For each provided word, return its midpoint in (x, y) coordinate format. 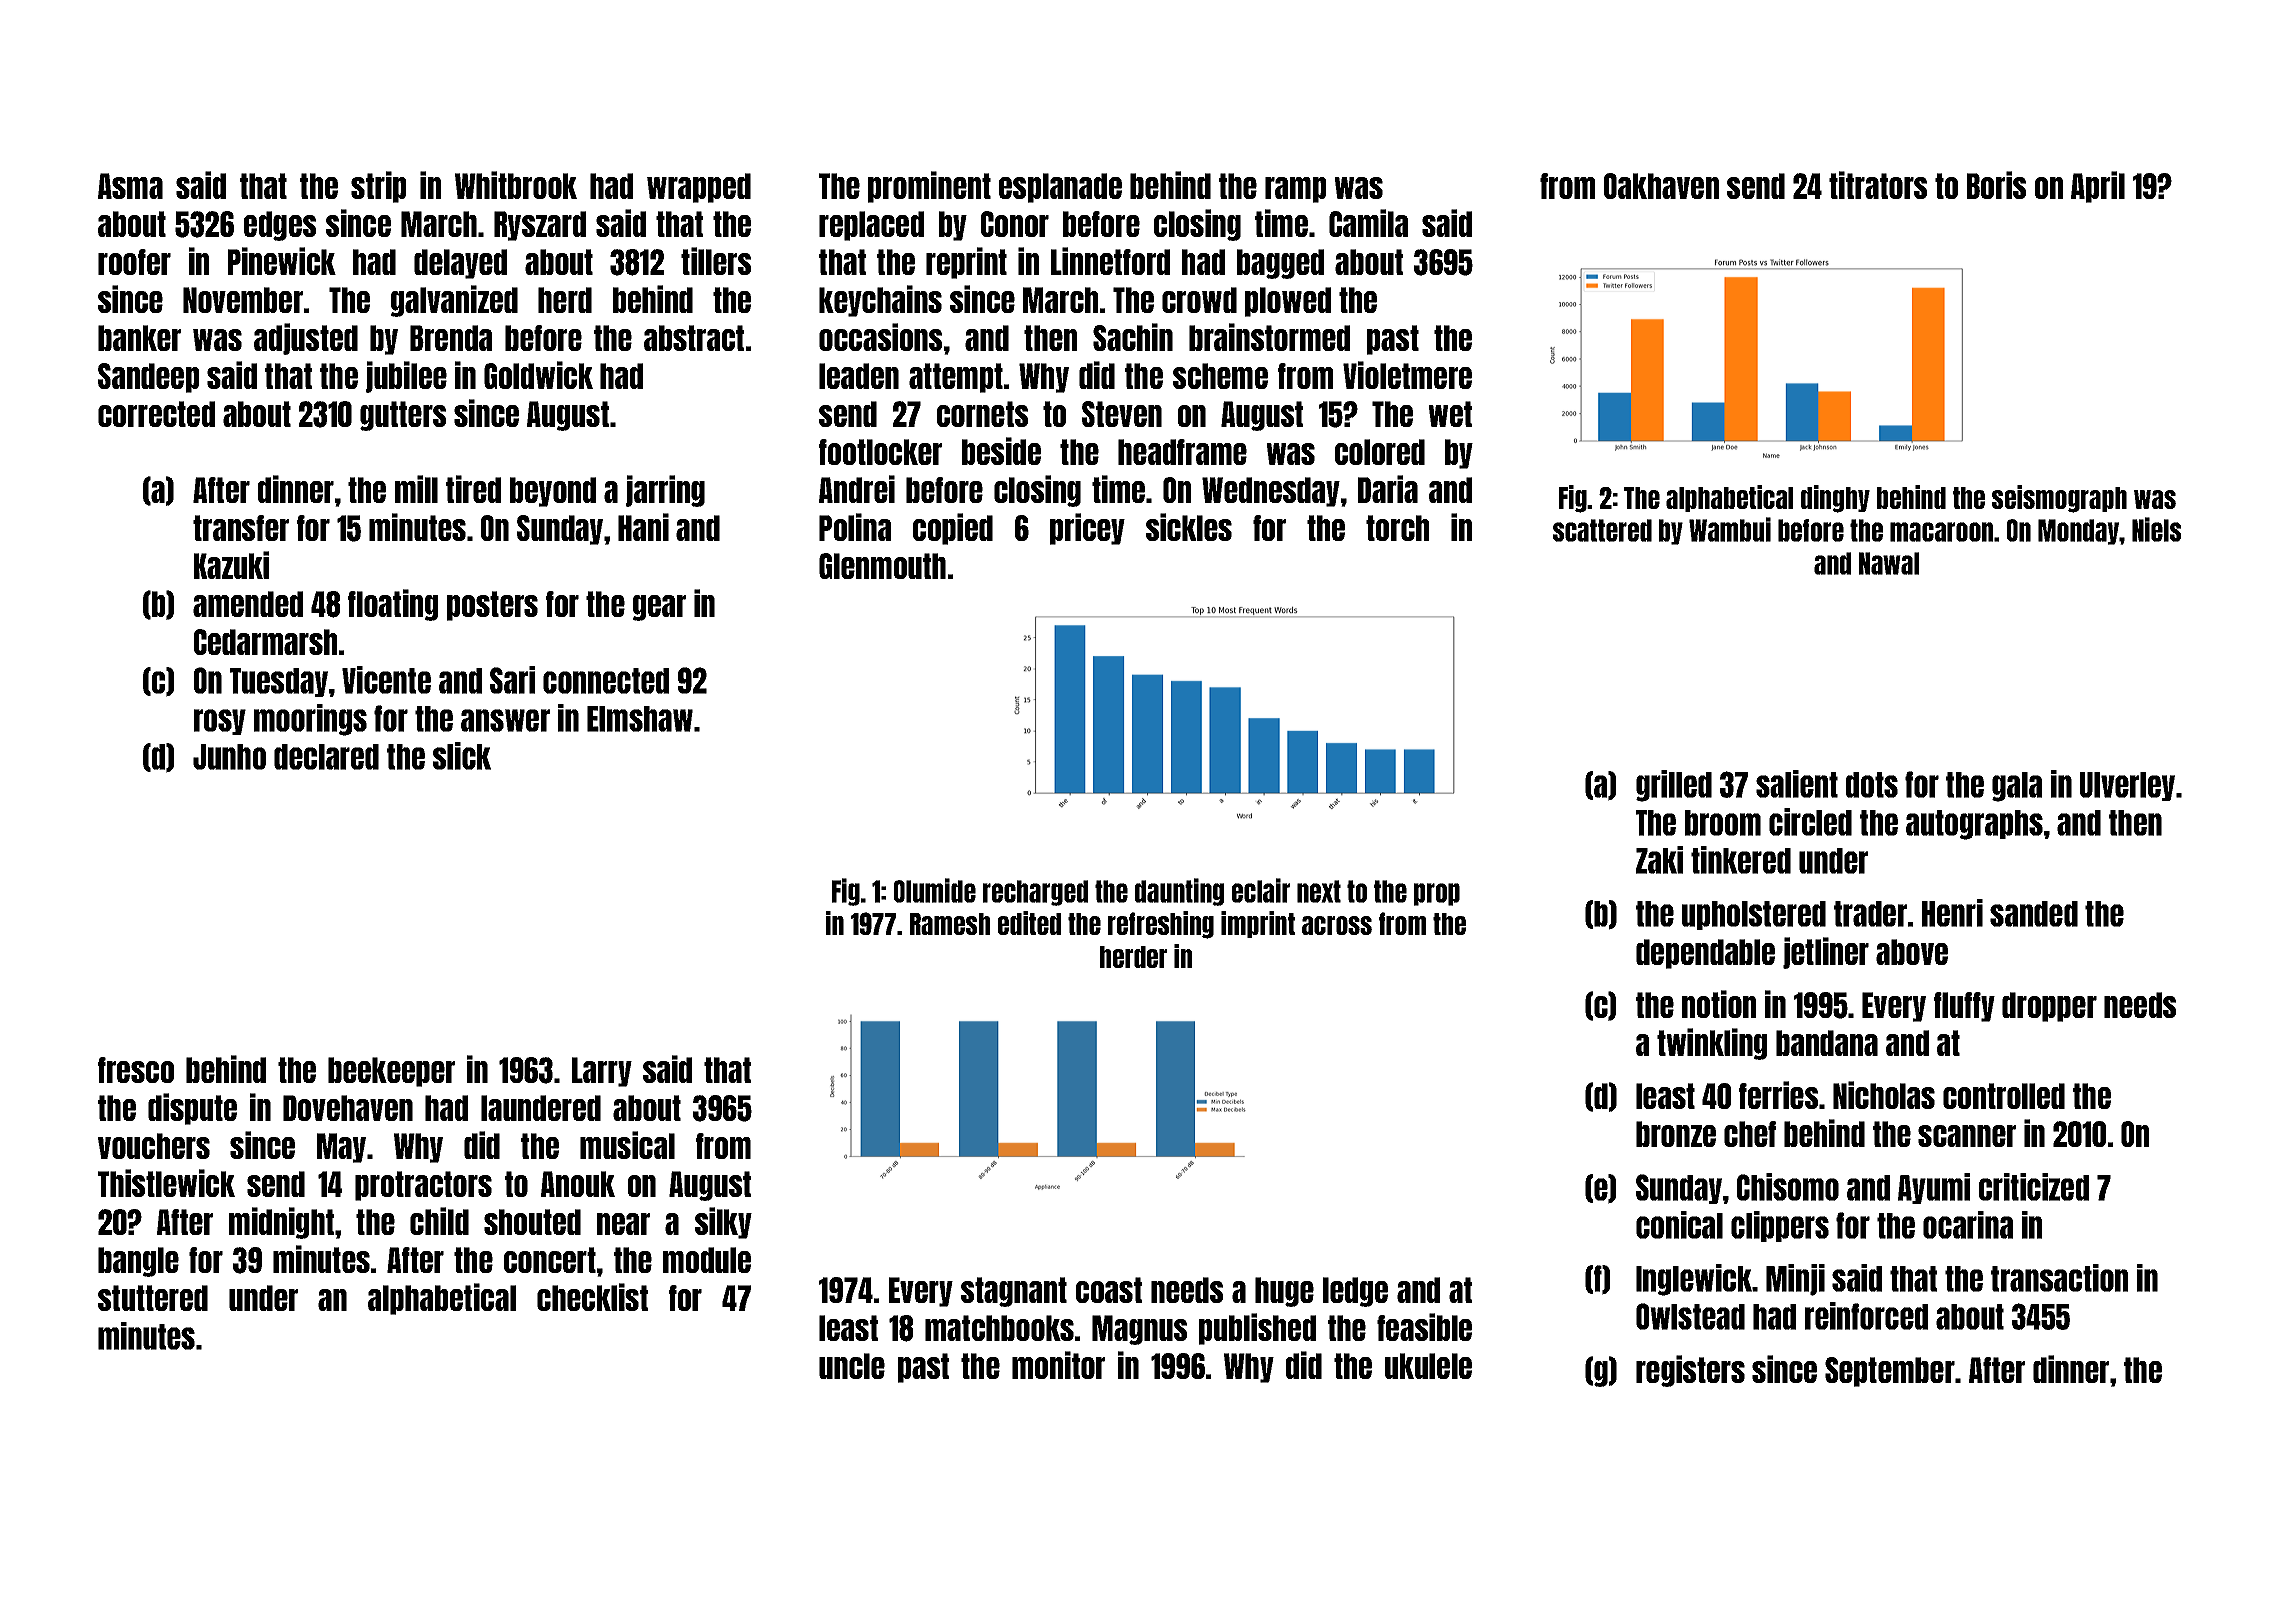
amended (248, 604)
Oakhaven (1661, 186)
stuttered (153, 1298)
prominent (929, 187)
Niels (2157, 529)
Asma (130, 186)
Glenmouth (882, 566)
